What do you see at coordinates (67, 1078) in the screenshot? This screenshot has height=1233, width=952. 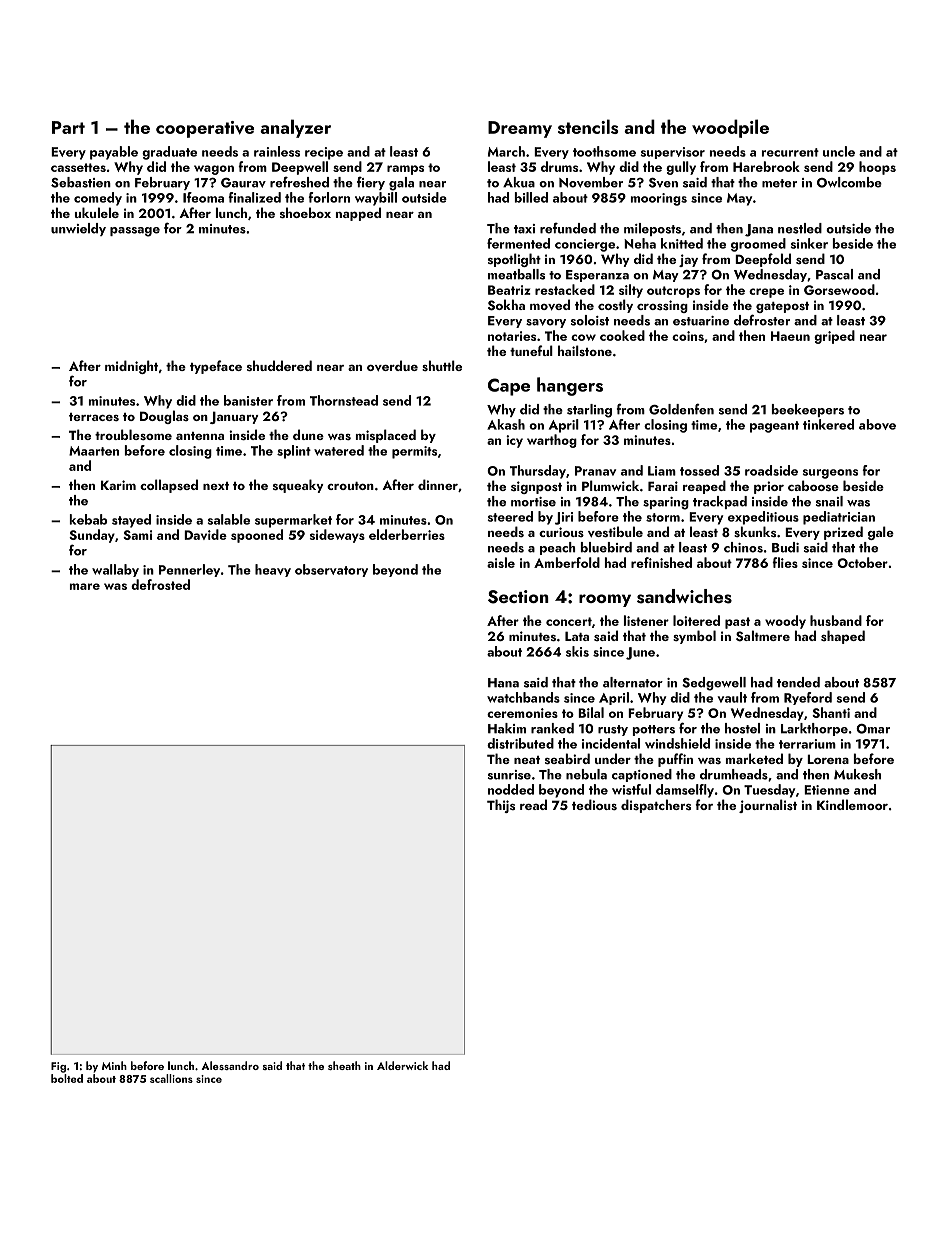 I see `bolted` at bounding box center [67, 1078].
